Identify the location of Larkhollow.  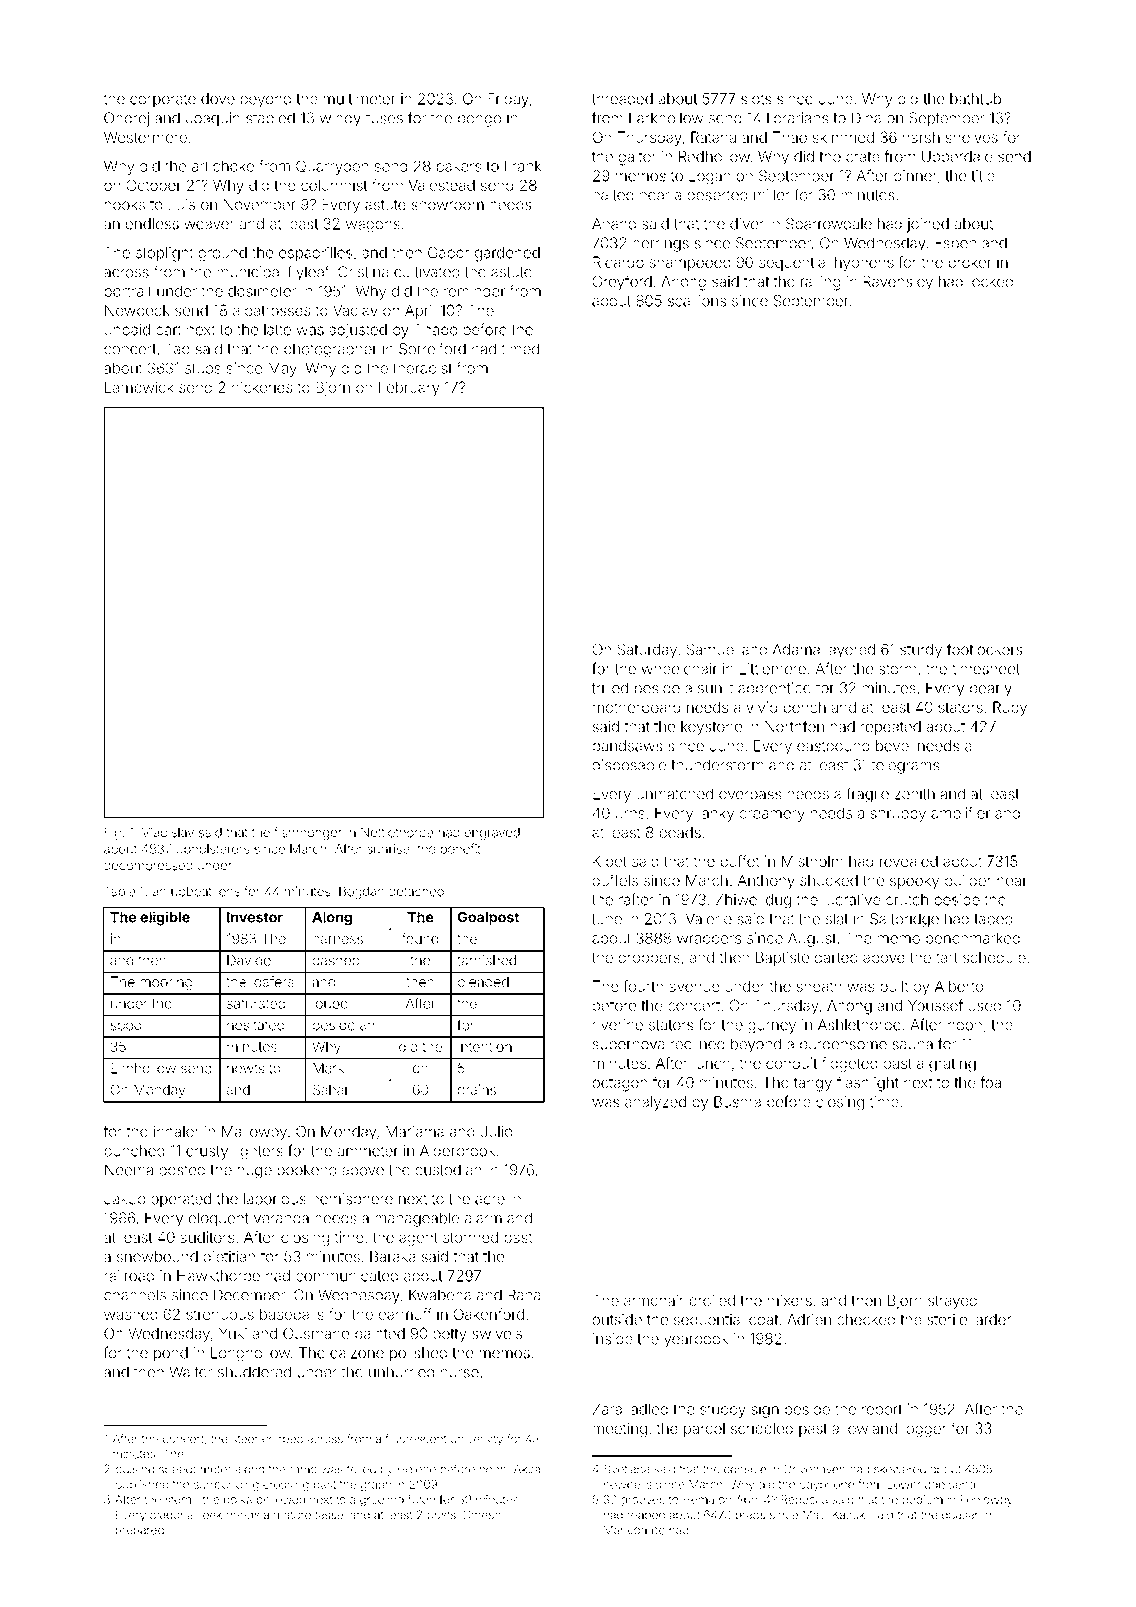
(666, 118).
